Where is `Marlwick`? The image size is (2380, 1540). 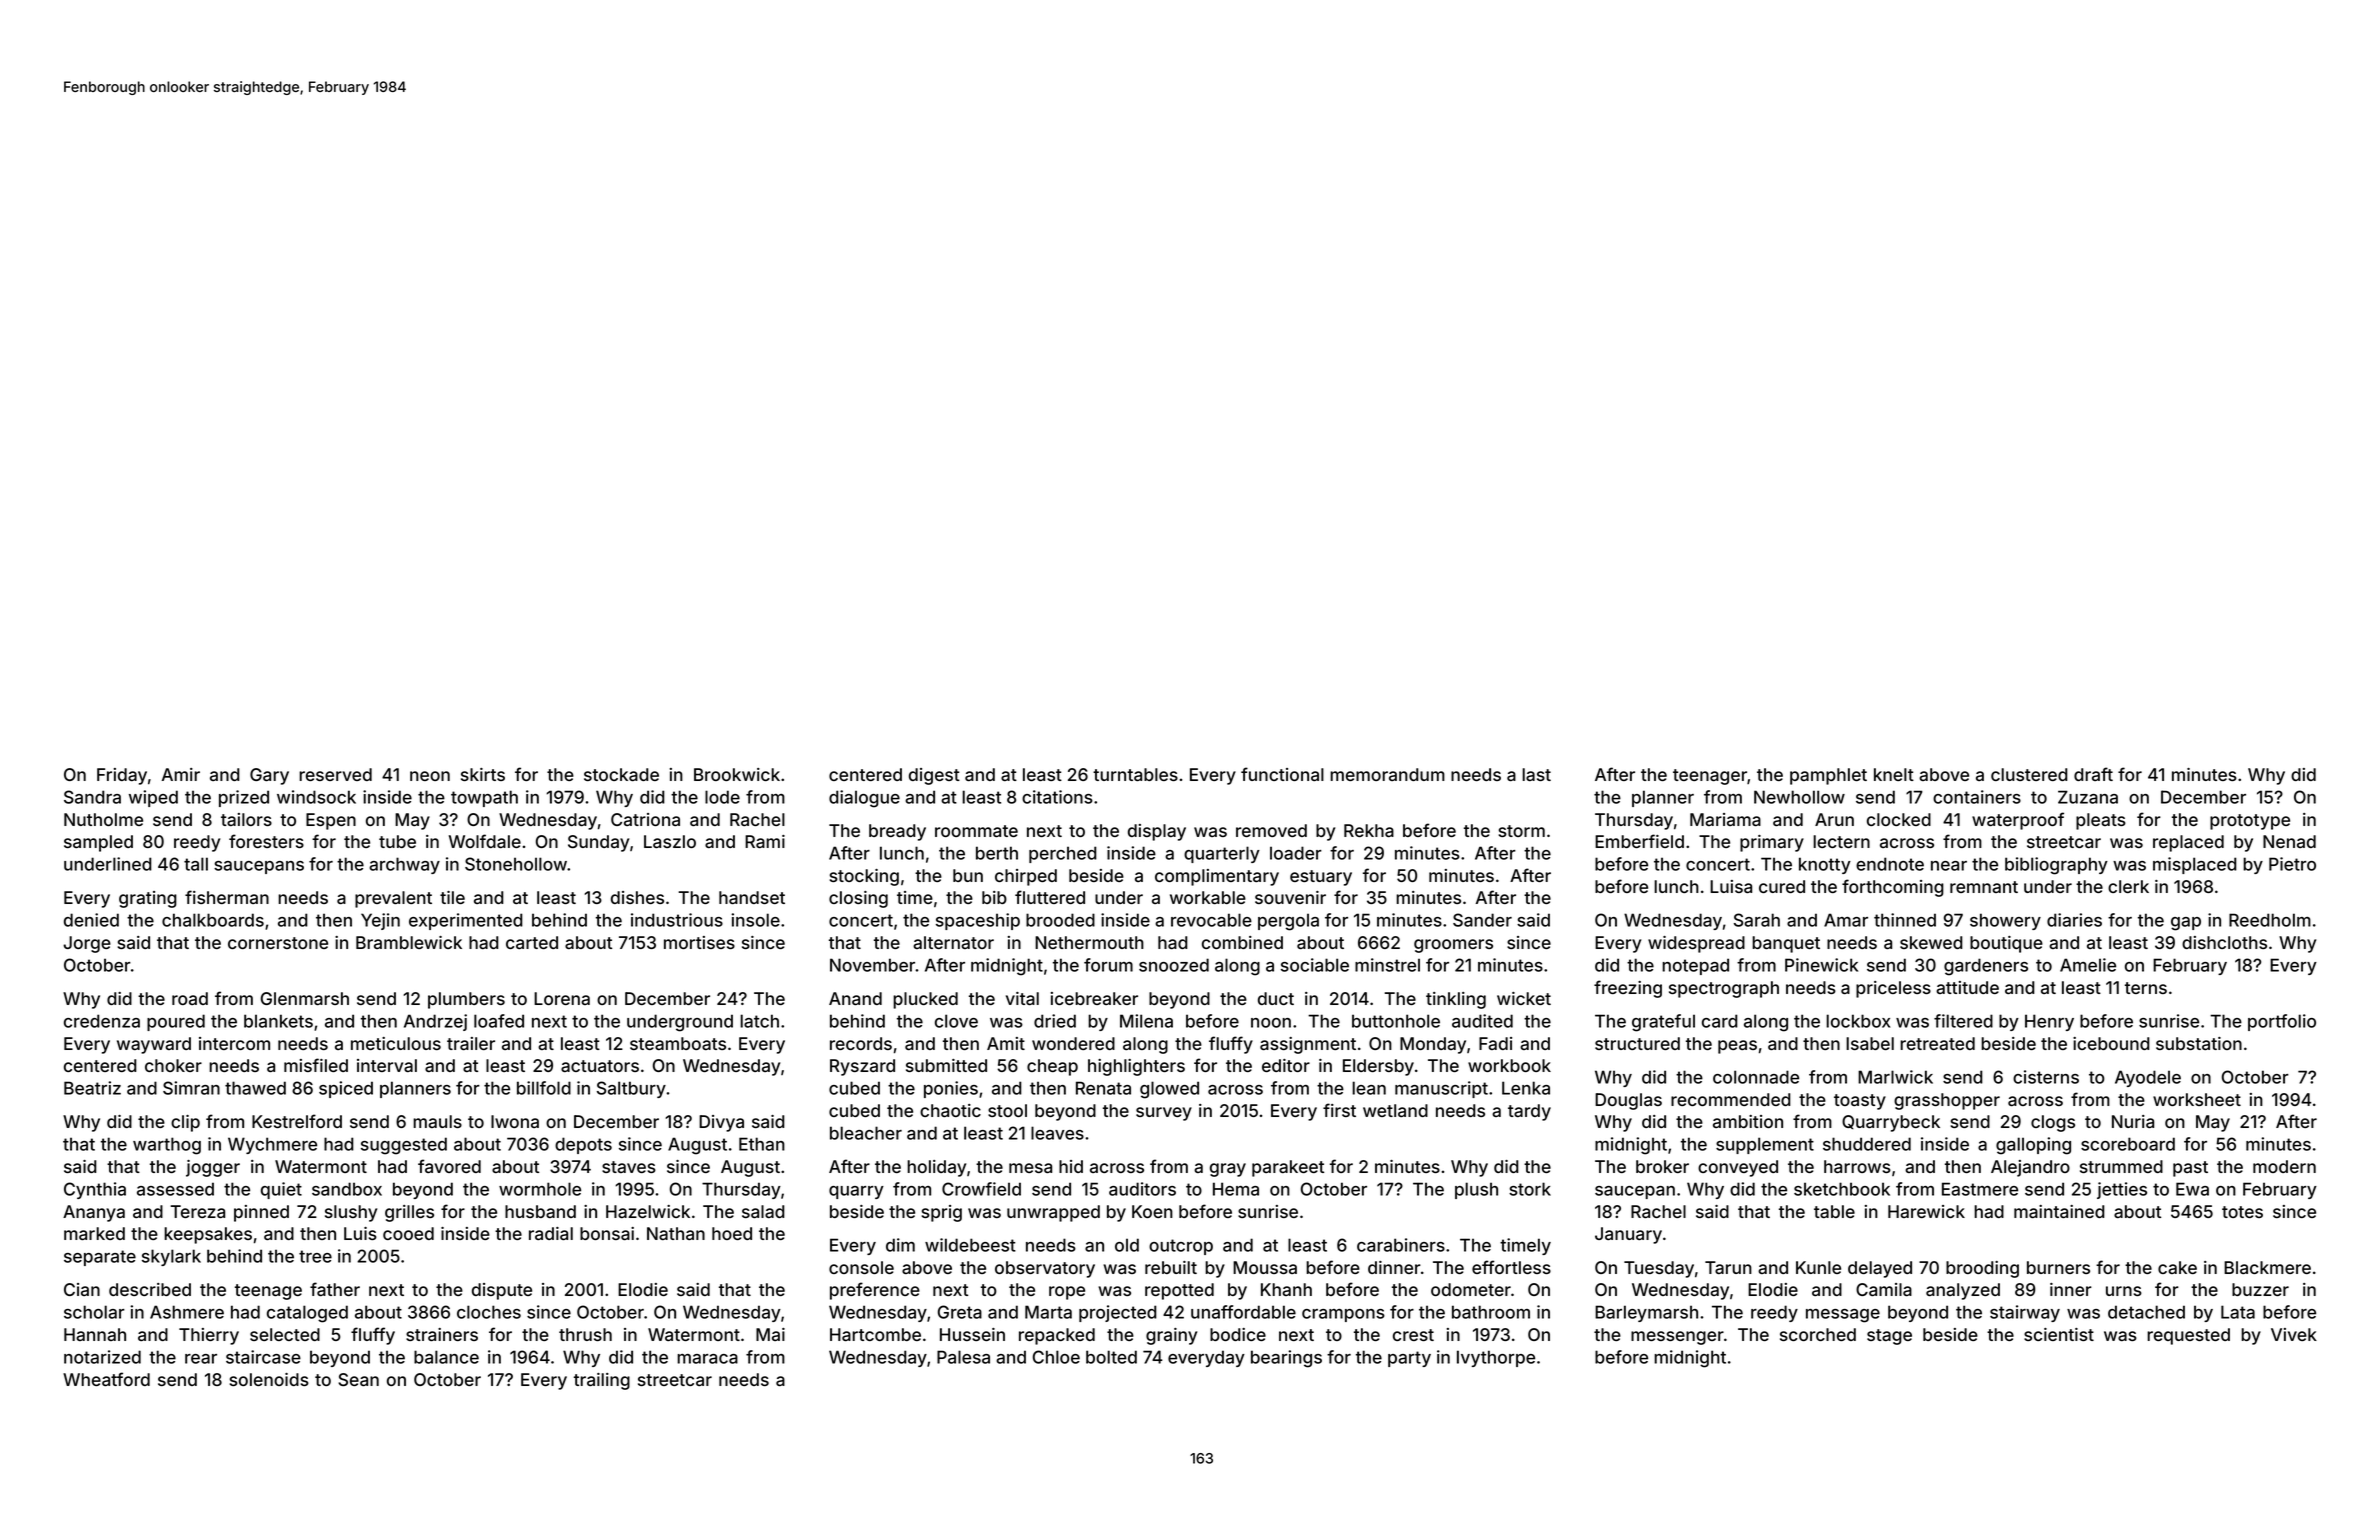 Marlwick is located at coordinates (1895, 1077).
